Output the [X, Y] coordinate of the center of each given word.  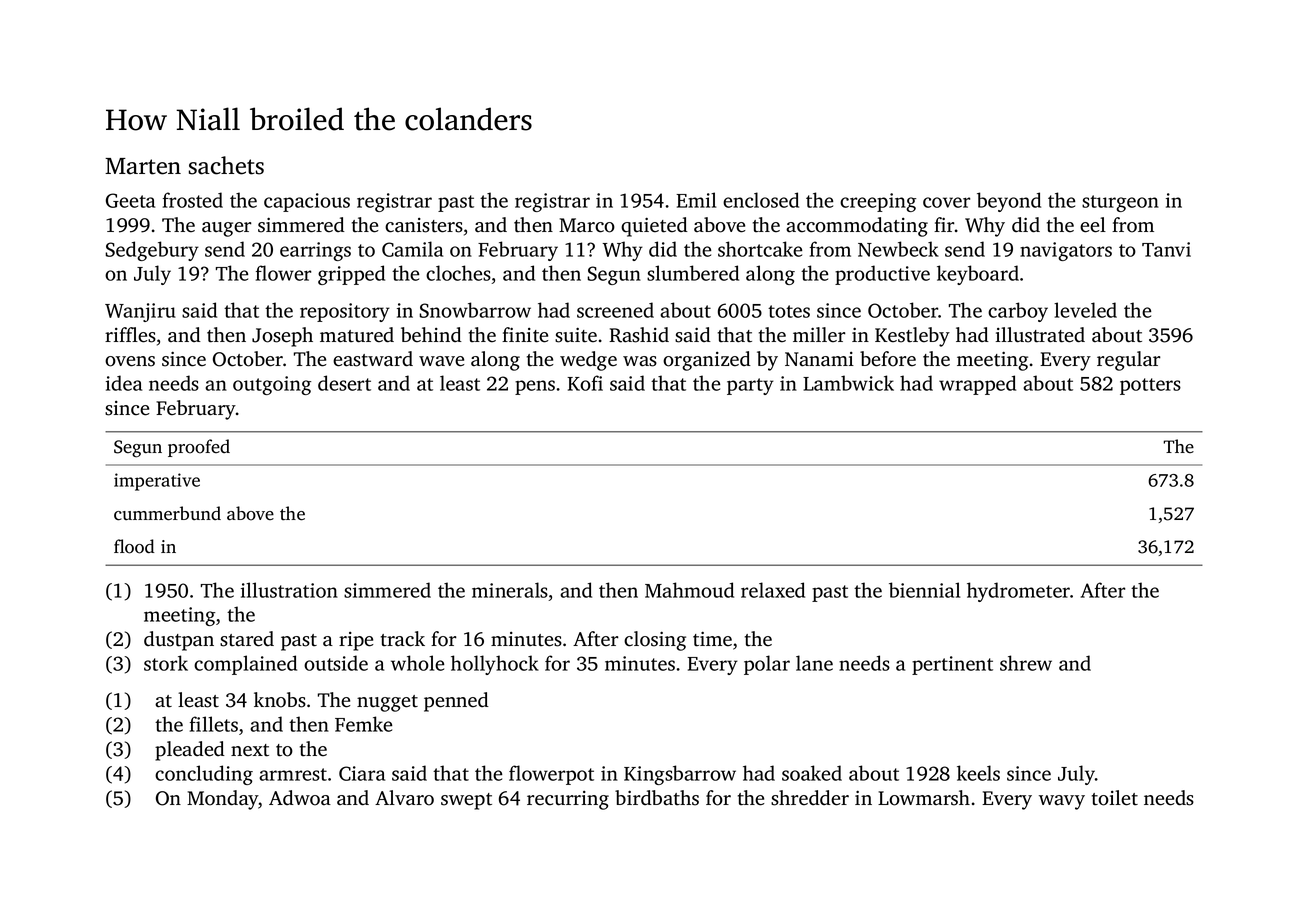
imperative [157, 482]
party [750, 386]
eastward [373, 359]
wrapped [977, 385]
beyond [1009, 202]
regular [1129, 361]
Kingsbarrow [680, 775]
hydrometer [1018, 592]
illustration [289, 590]
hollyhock [495, 665]
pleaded [190, 751]
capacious [307, 202]
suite [576, 335]
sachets [226, 165]
